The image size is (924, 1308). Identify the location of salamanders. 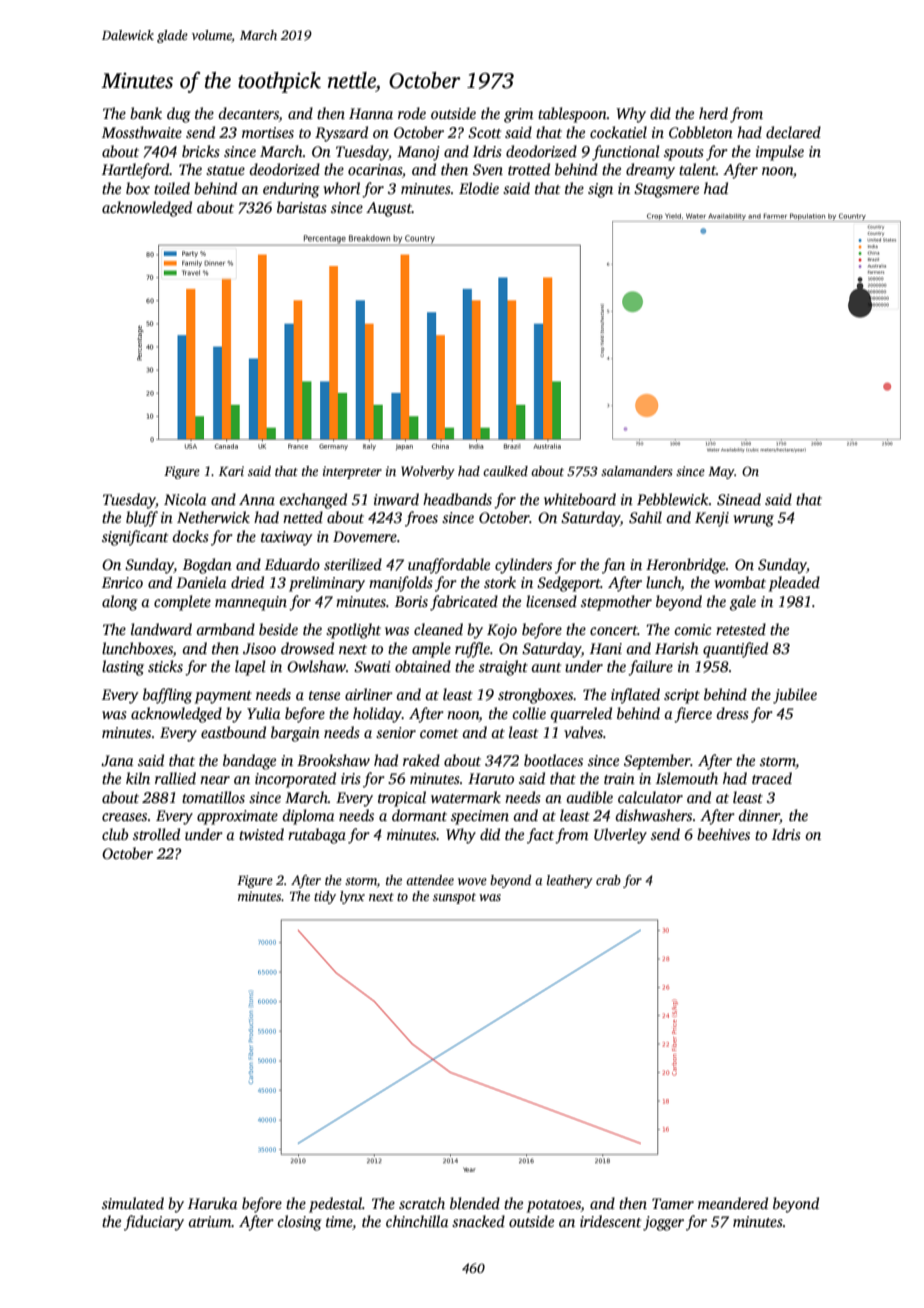
(637, 471).
